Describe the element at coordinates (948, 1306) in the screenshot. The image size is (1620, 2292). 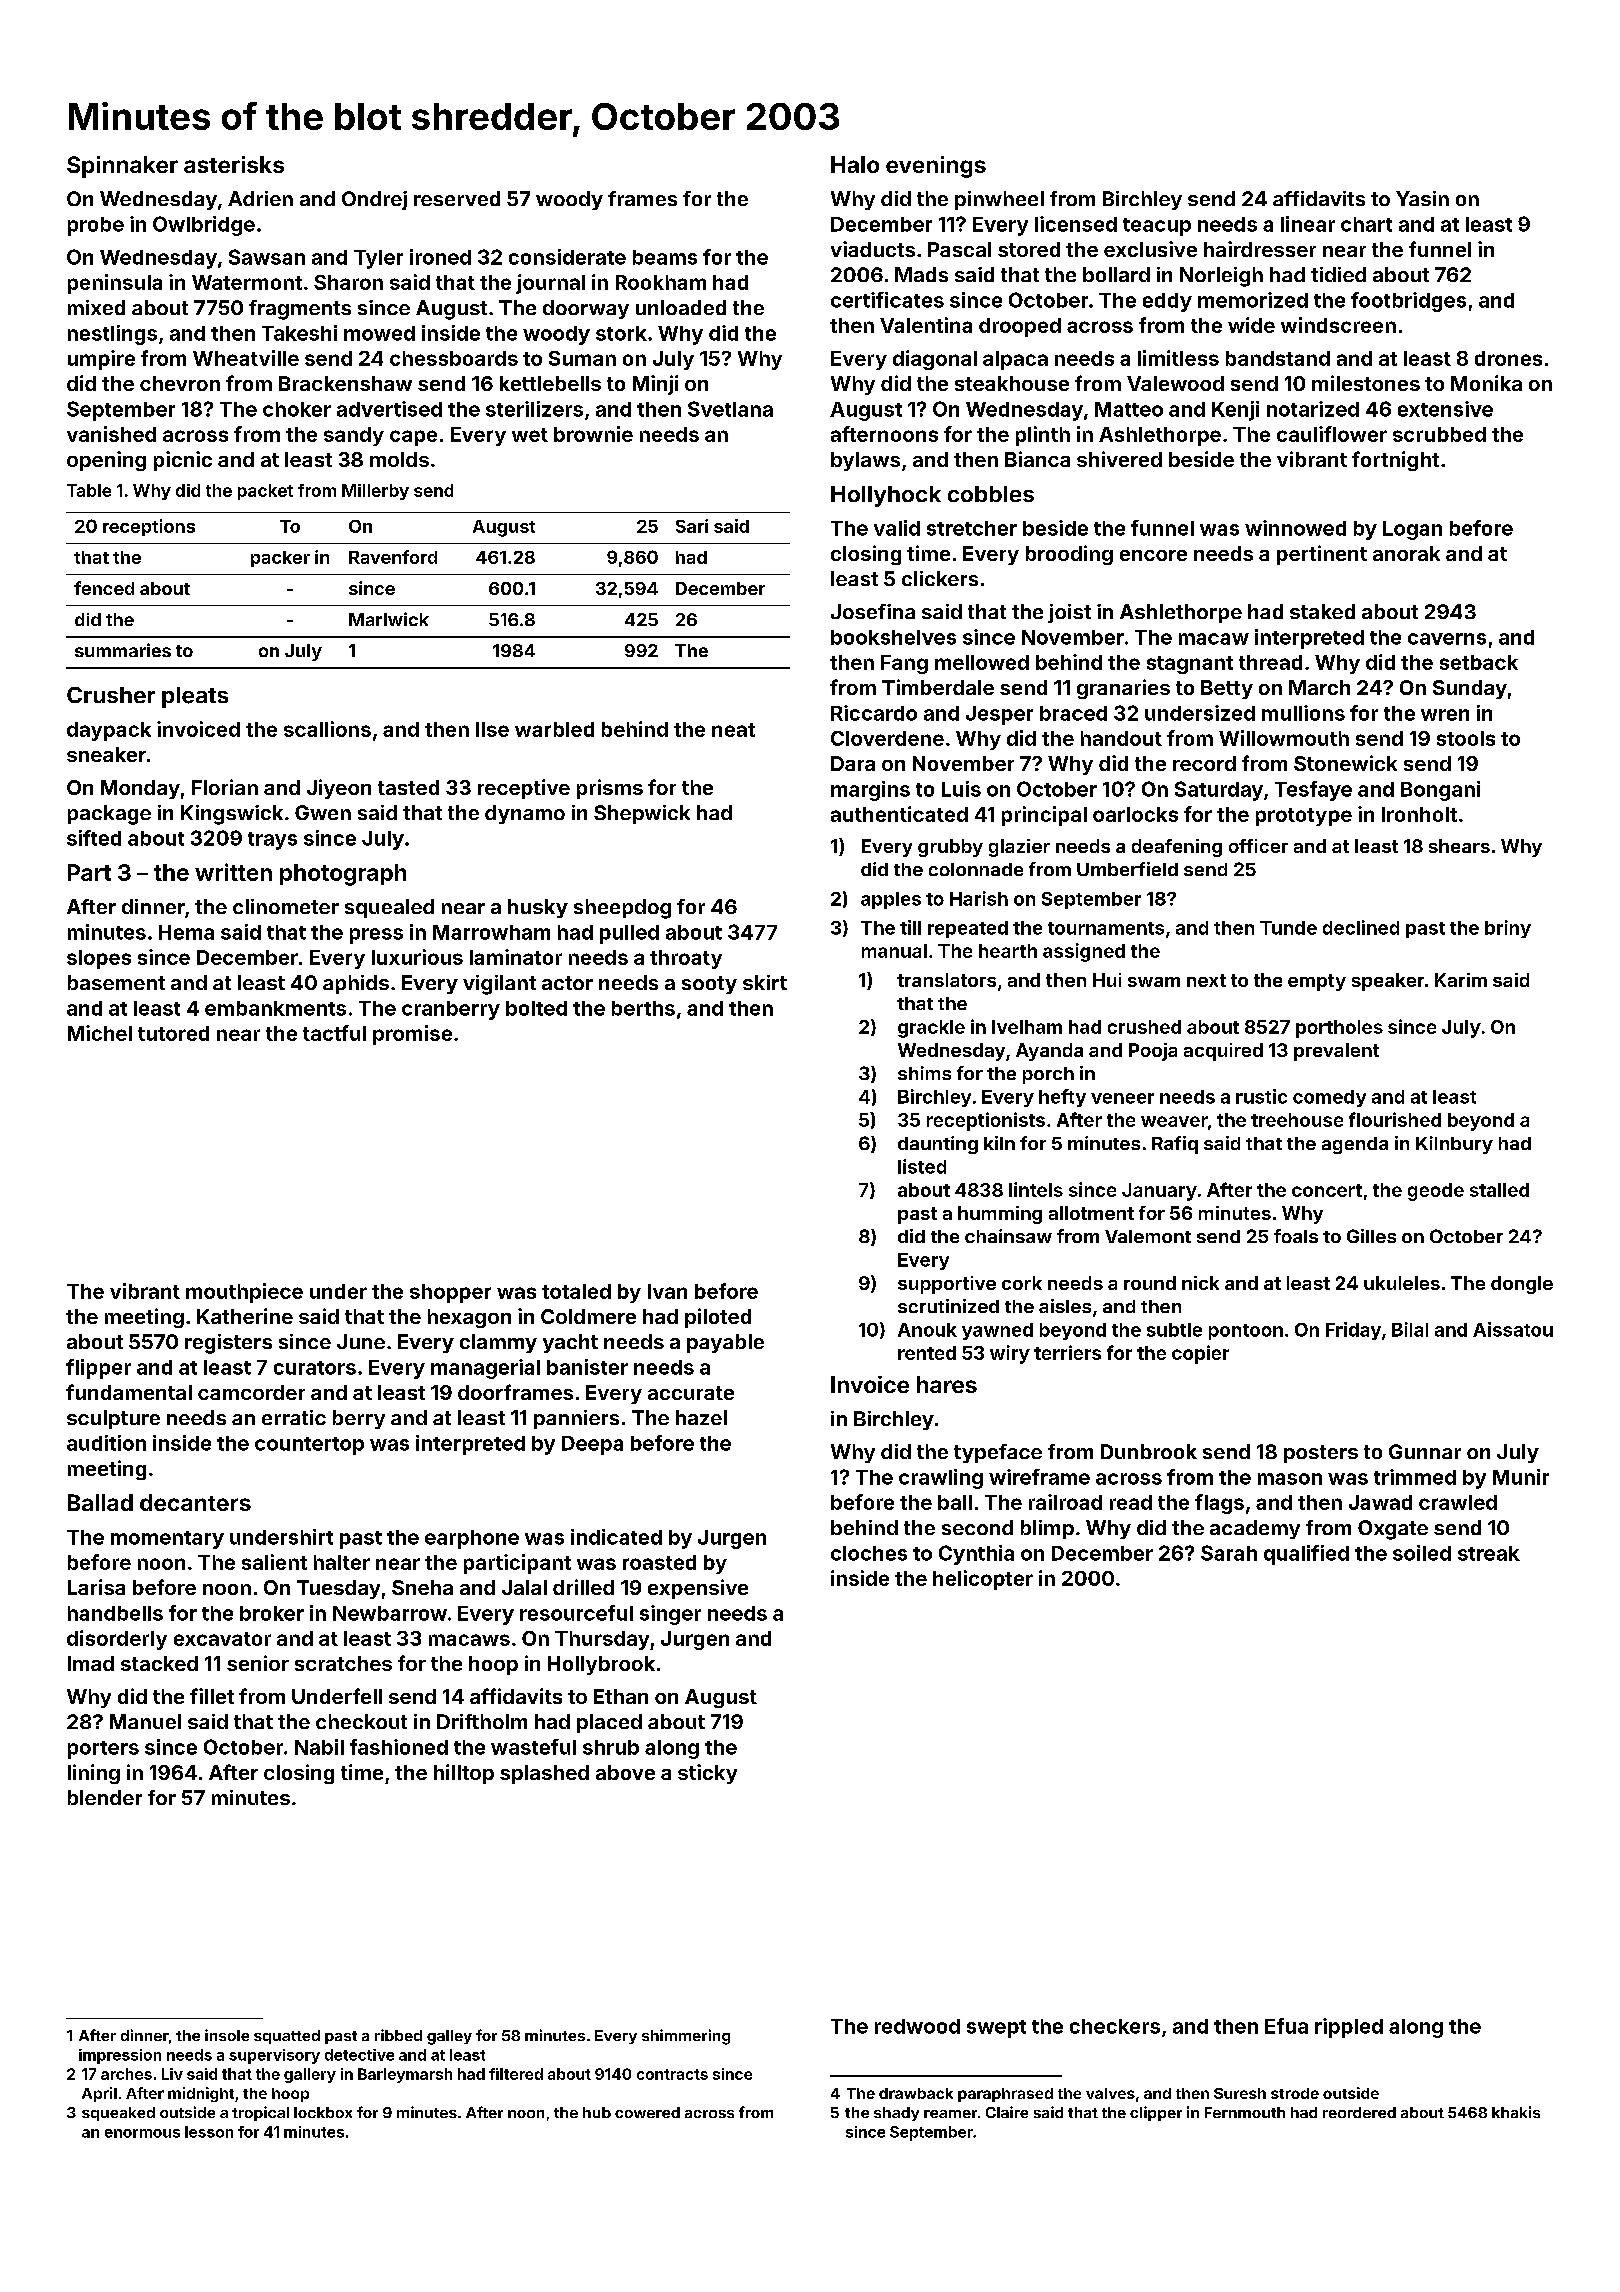
I see `scrutinized` at that location.
